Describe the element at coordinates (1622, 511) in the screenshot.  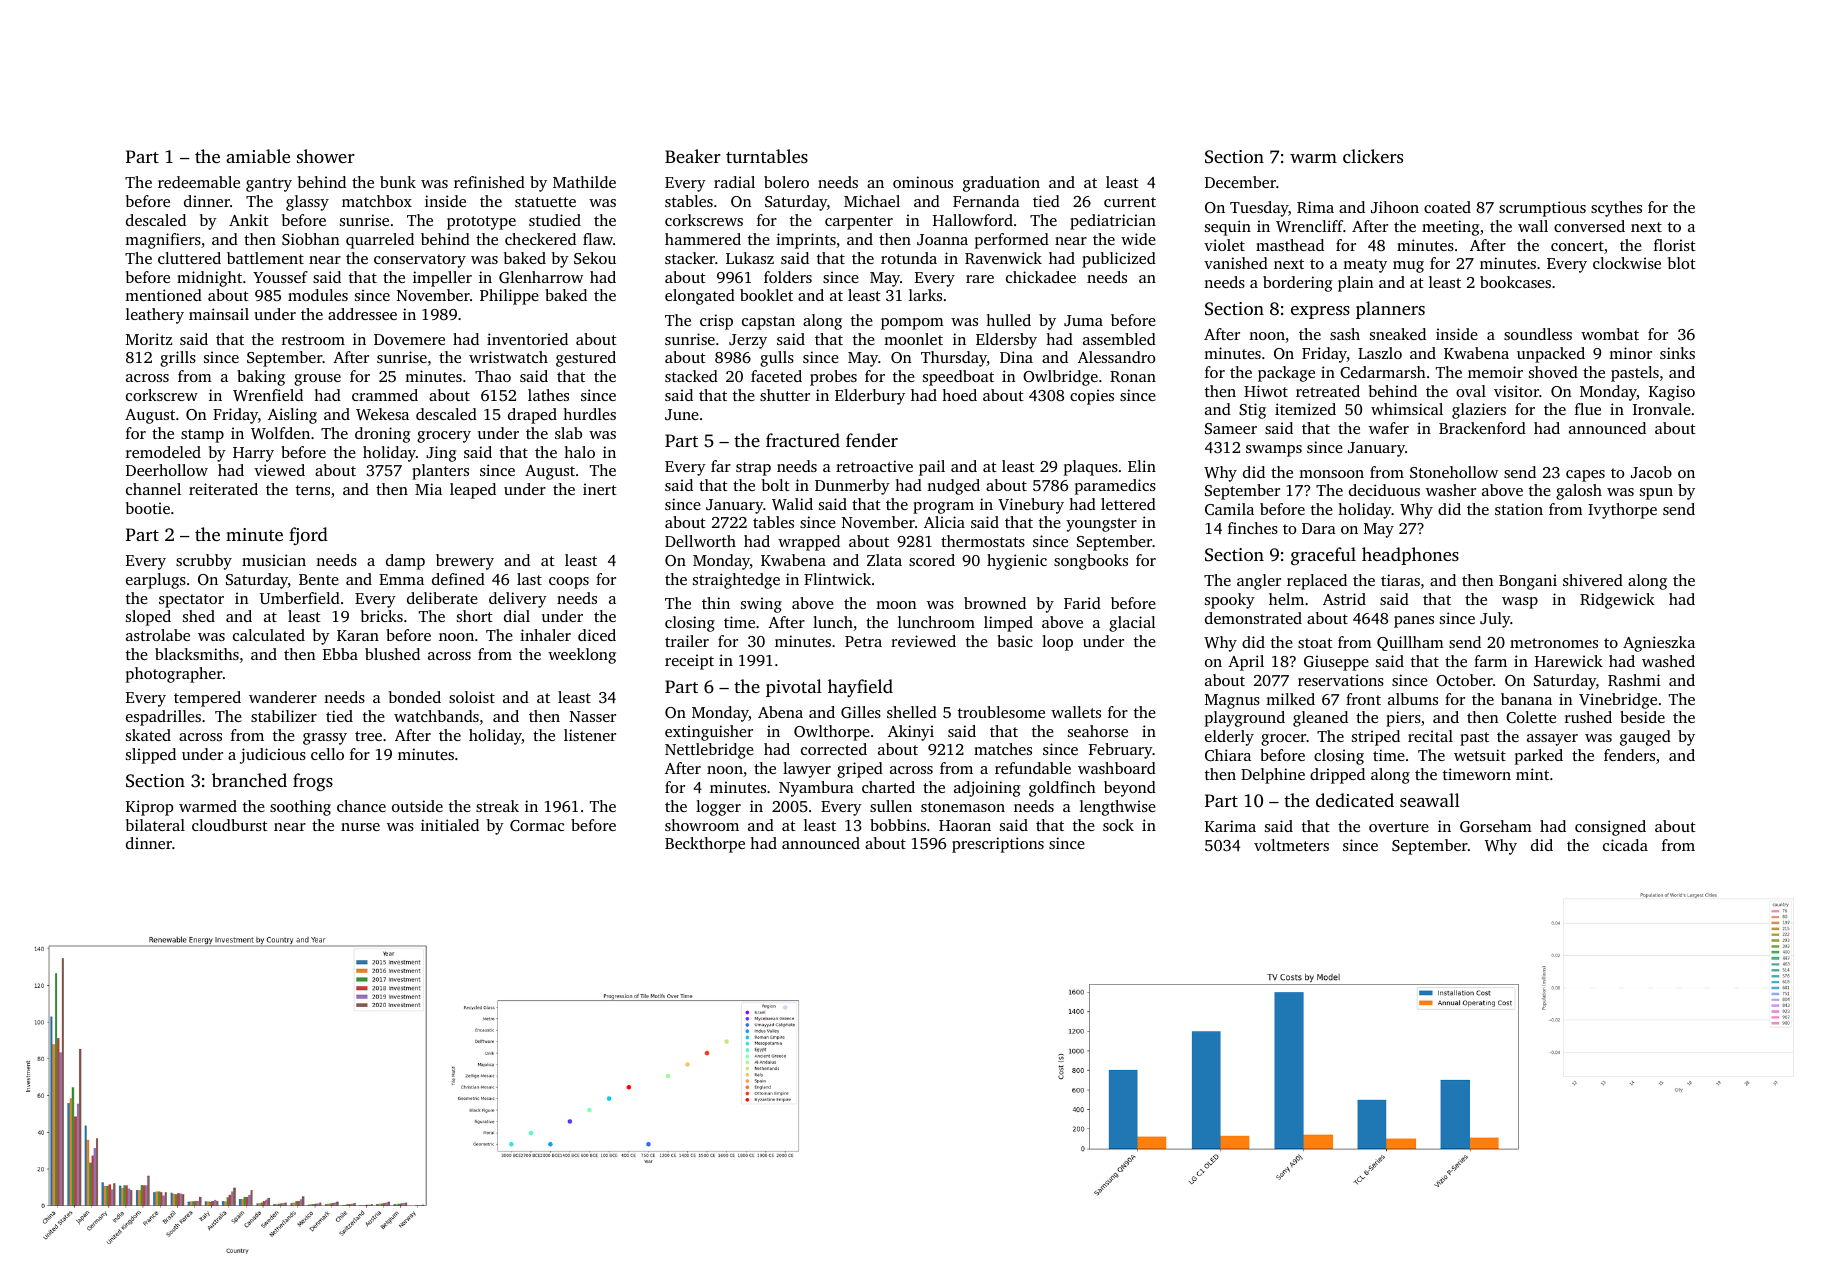
I see `Ivythorpe` at that location.
